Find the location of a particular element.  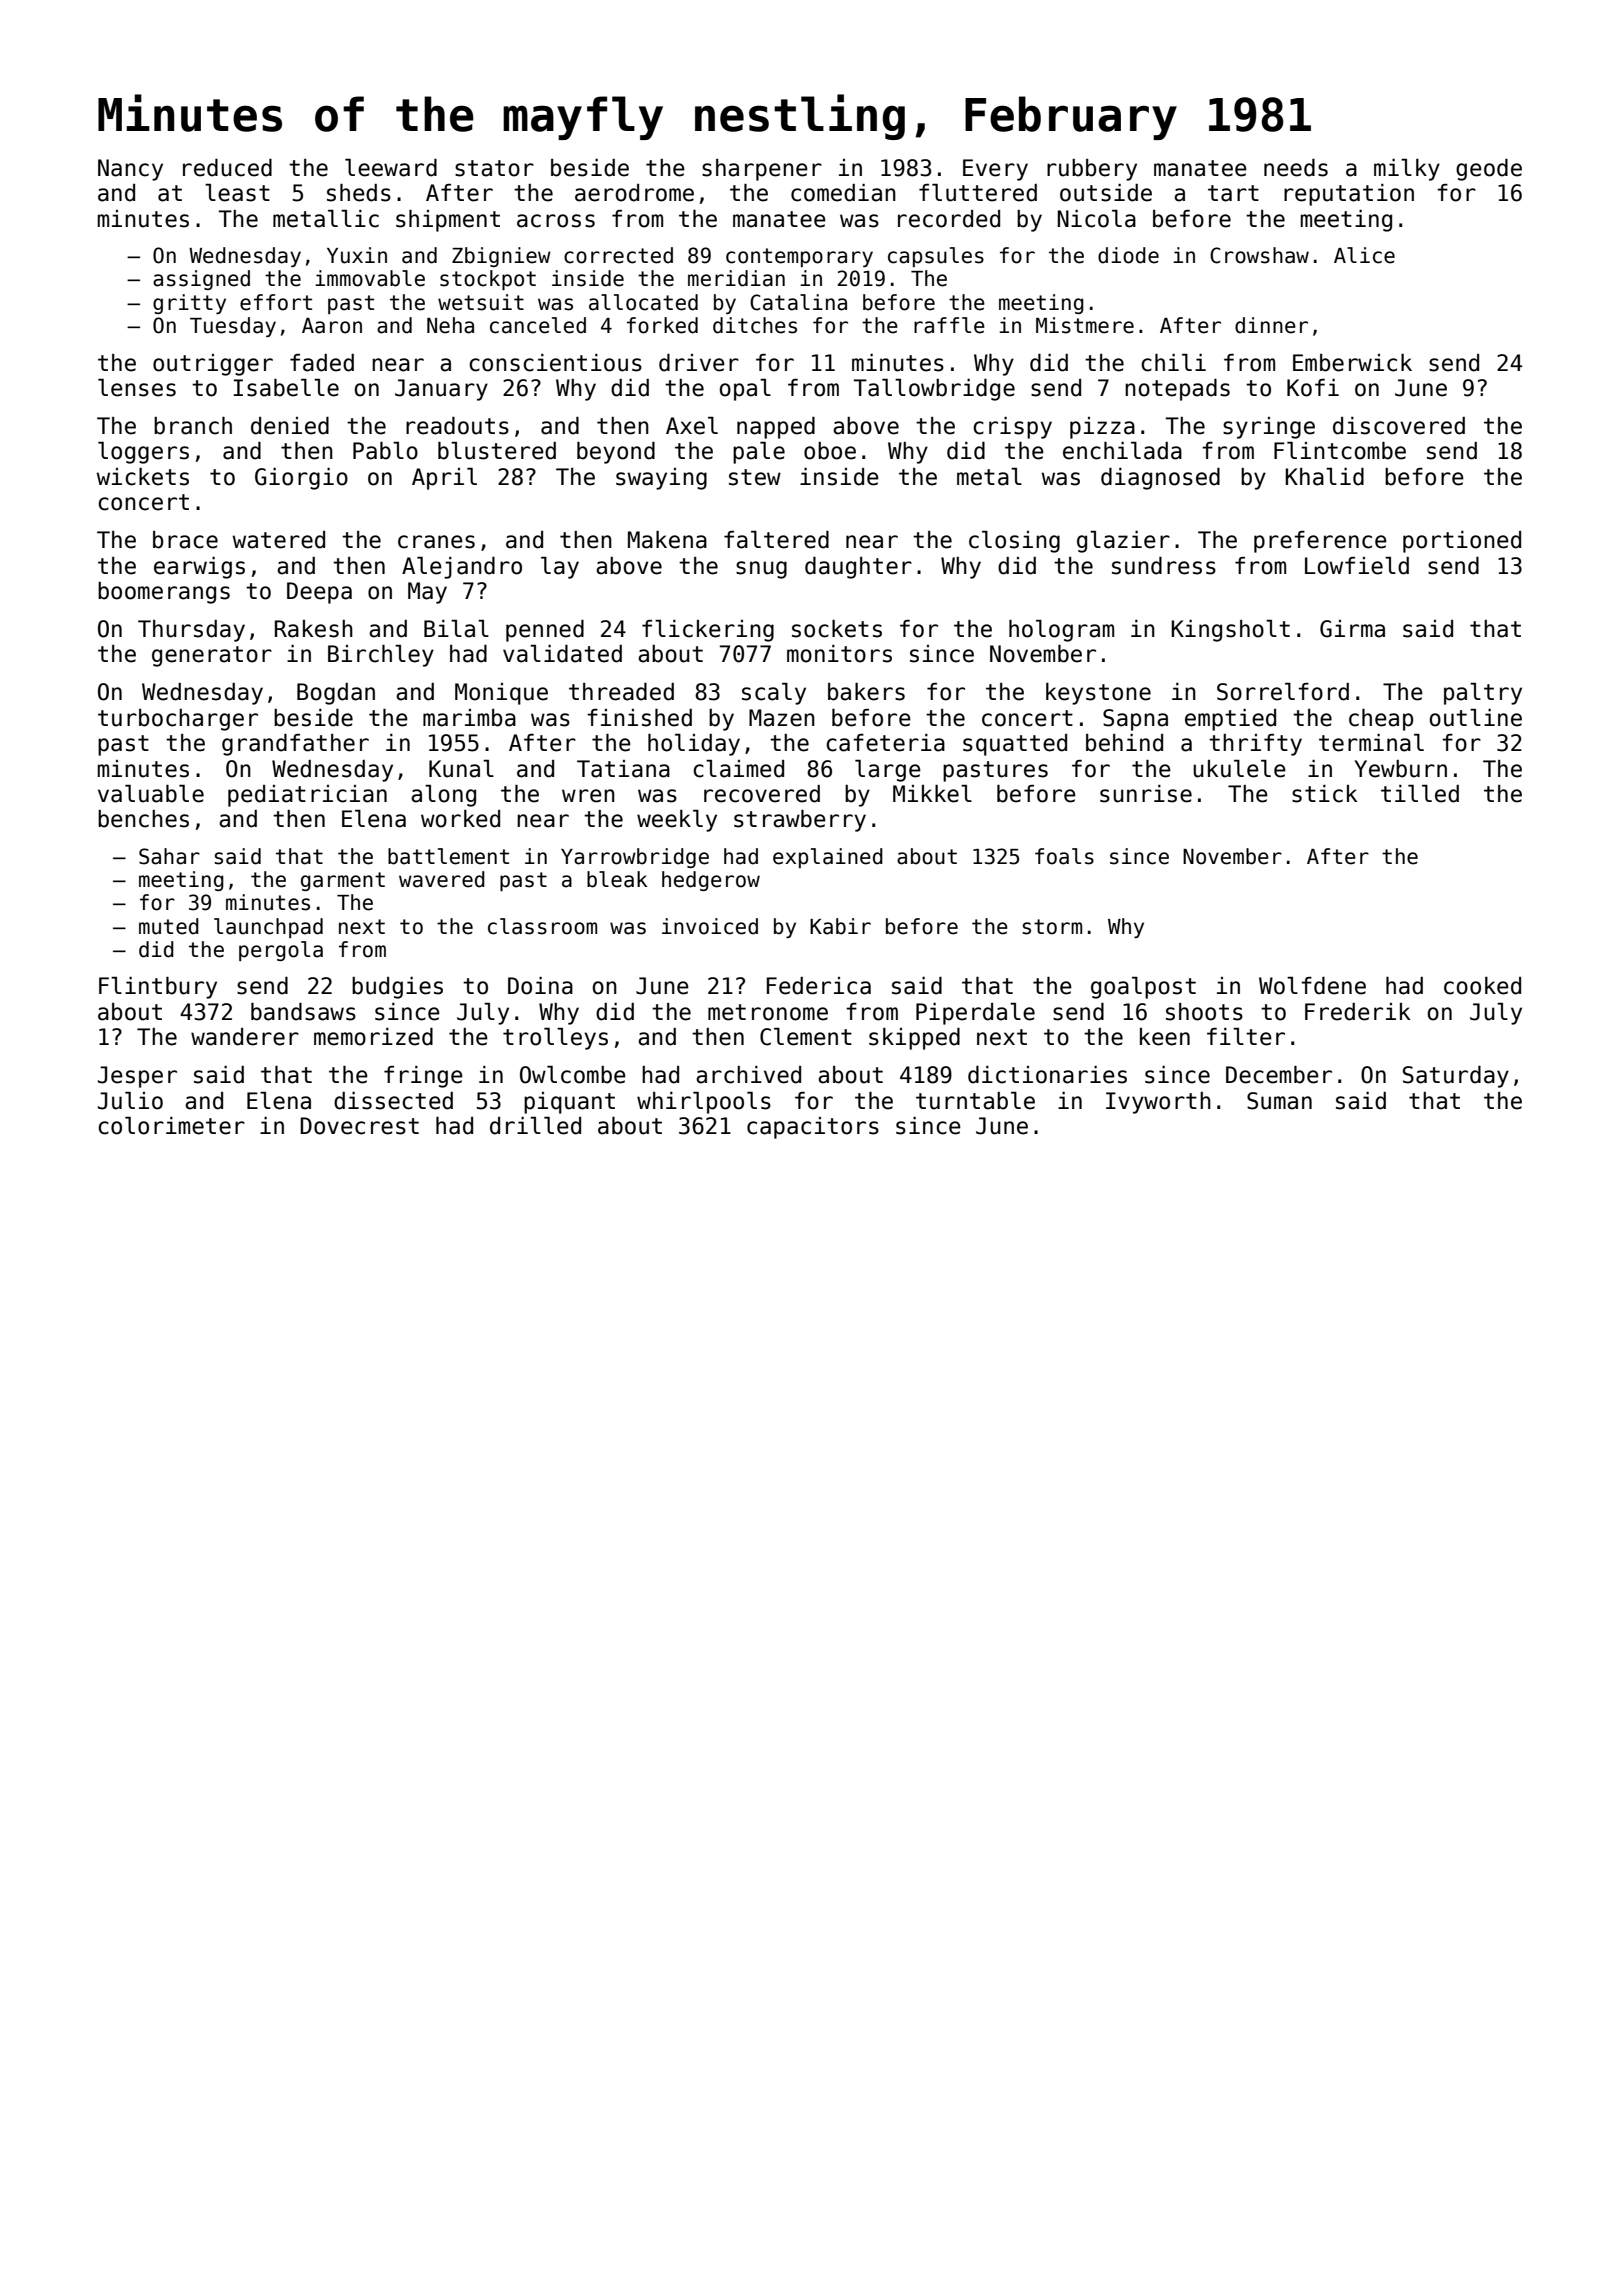

metronome is located at coordinates (768, 1012).
